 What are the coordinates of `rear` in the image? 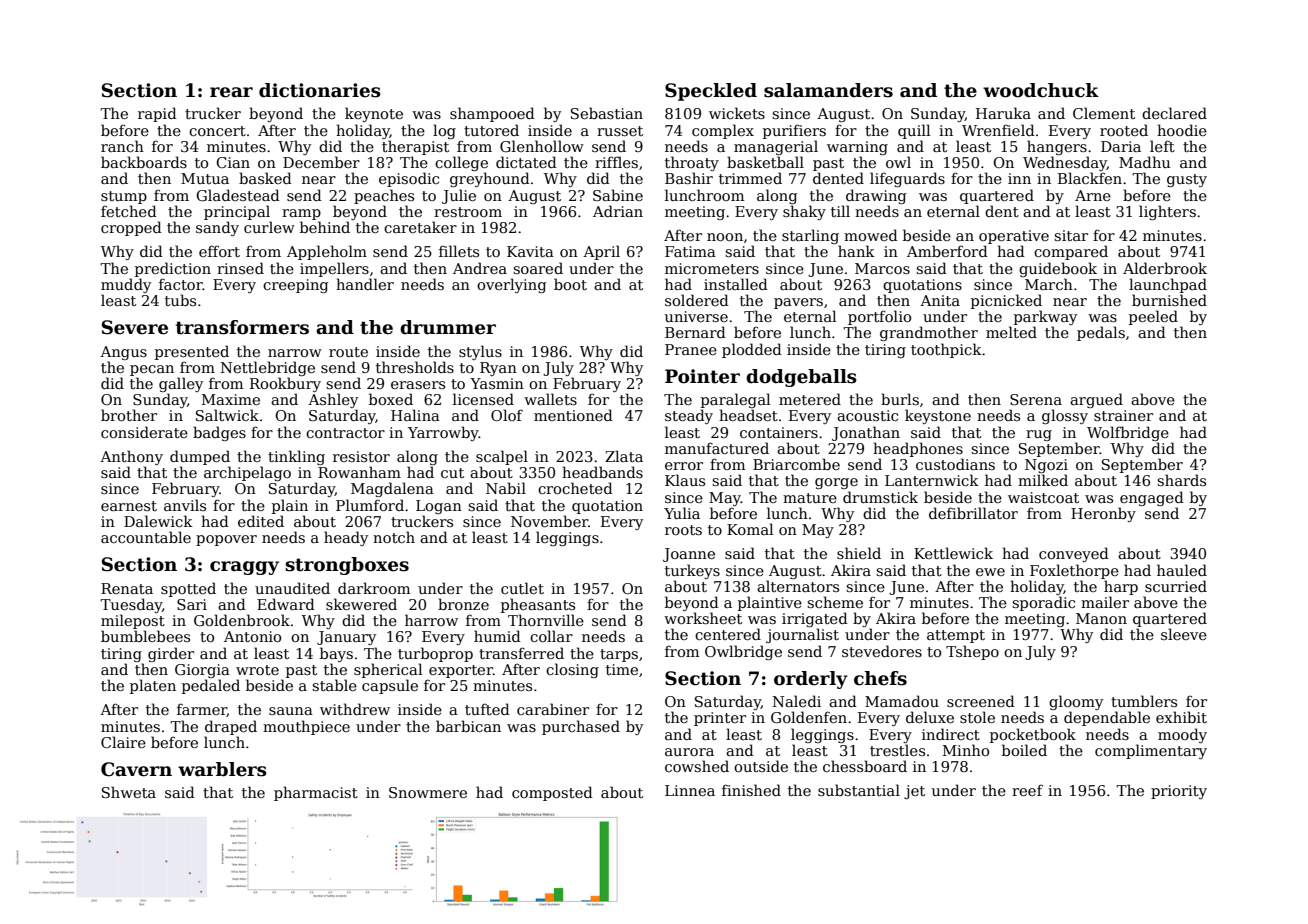 It's located at (231, 92).
